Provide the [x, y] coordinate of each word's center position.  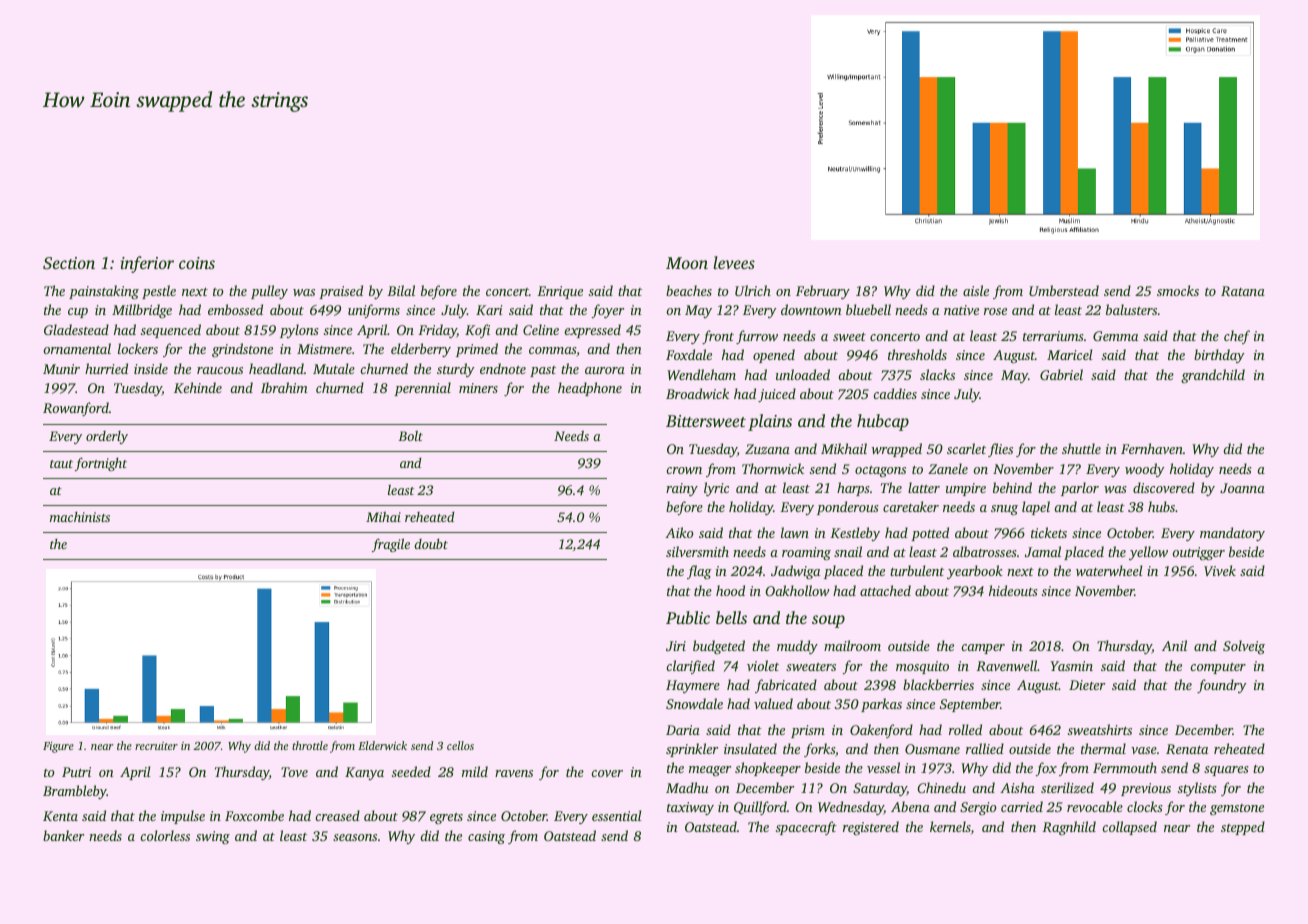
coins [197, 263]
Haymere [693, 686]
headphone [590, 389]
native [961, 310]
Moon [687, 263]
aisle [976, 290]
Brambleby [75, 792]
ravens [514, 773]
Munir [61, 369]
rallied [985, 748]
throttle [310, 745]
